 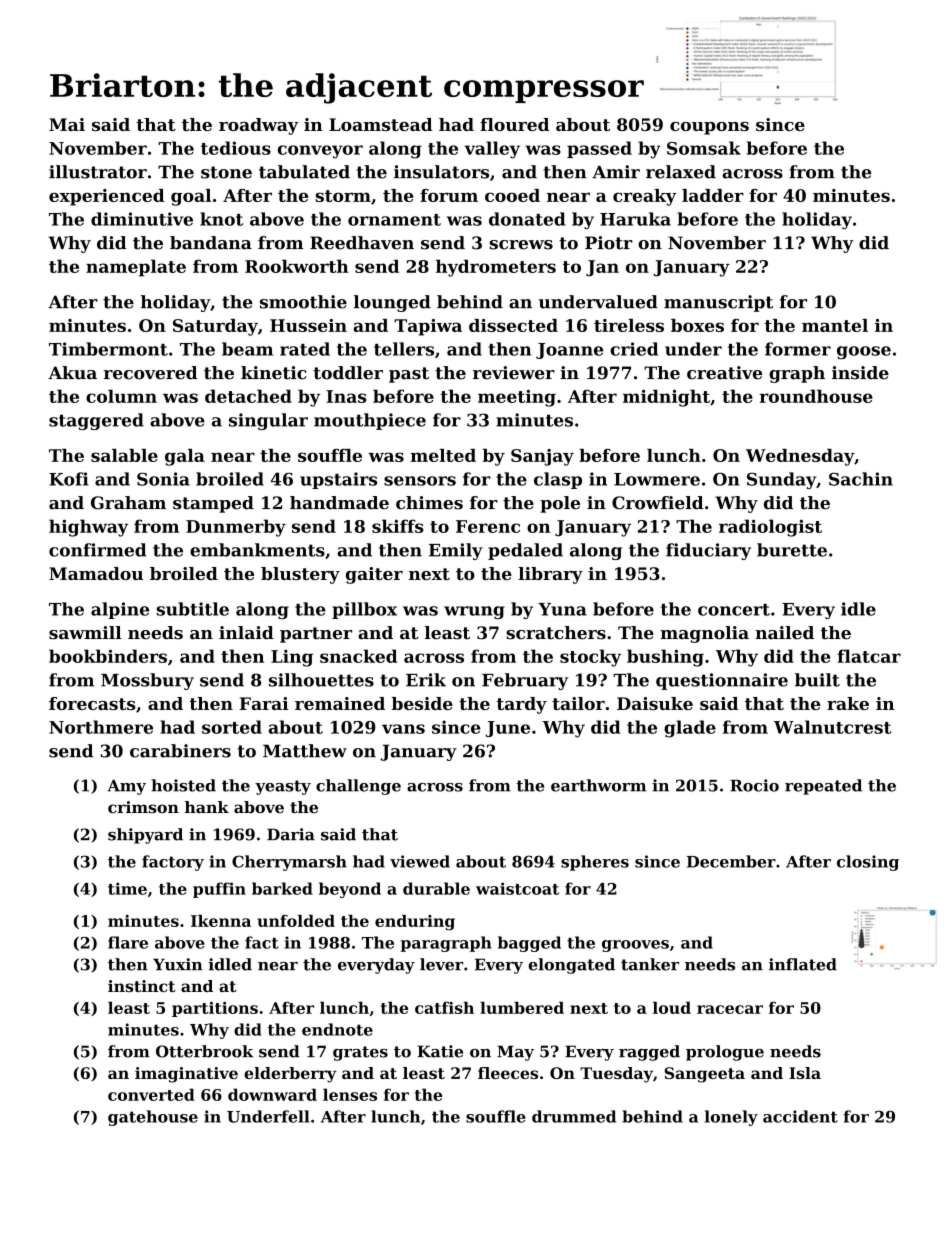 I want to click on hank, so click(x=207, y=807).
